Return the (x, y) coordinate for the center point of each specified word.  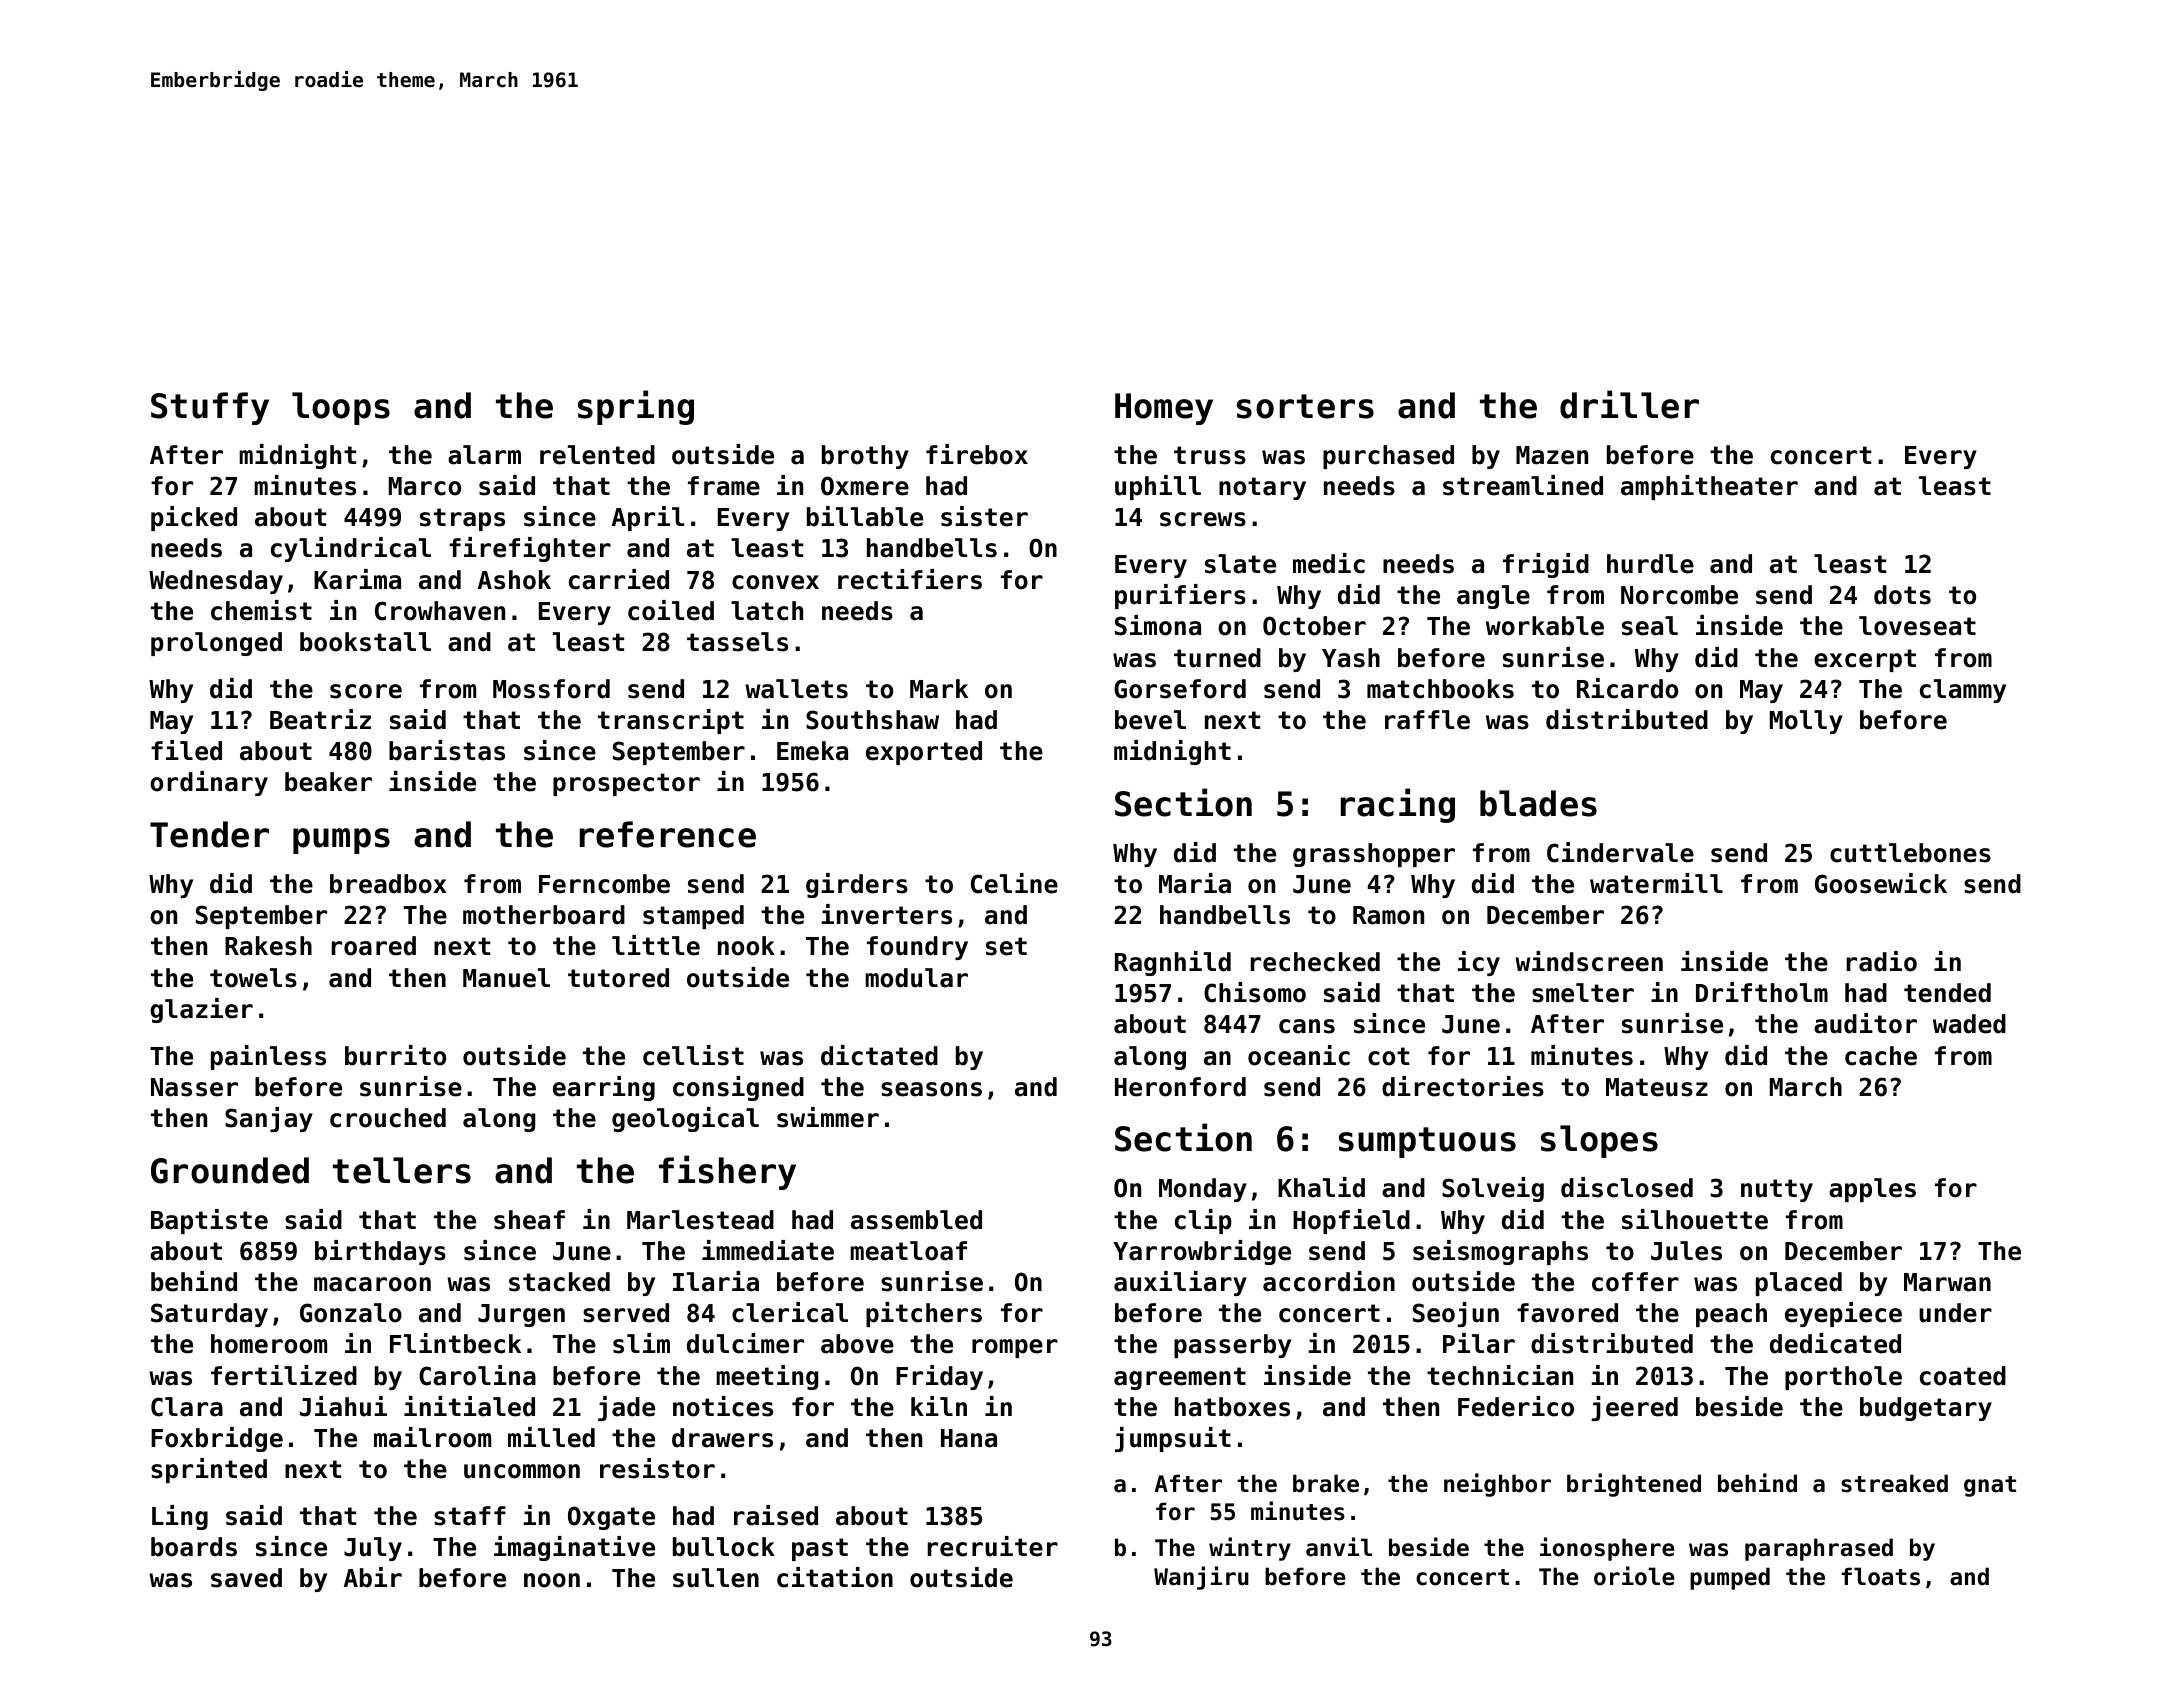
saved (246, 1578)
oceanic (1299, 1055)
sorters (1305, 406)
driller (1629, 404)
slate (1240, 564)
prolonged (216, 644)
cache (1881, 1056)
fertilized (284, 1375)
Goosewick (1881, 883)
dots (1902, 595)
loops (341, 408)
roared (374, 946)
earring (604, 1088)
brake (1326, 1483)
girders (857, 885)
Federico (1516, 1406)
